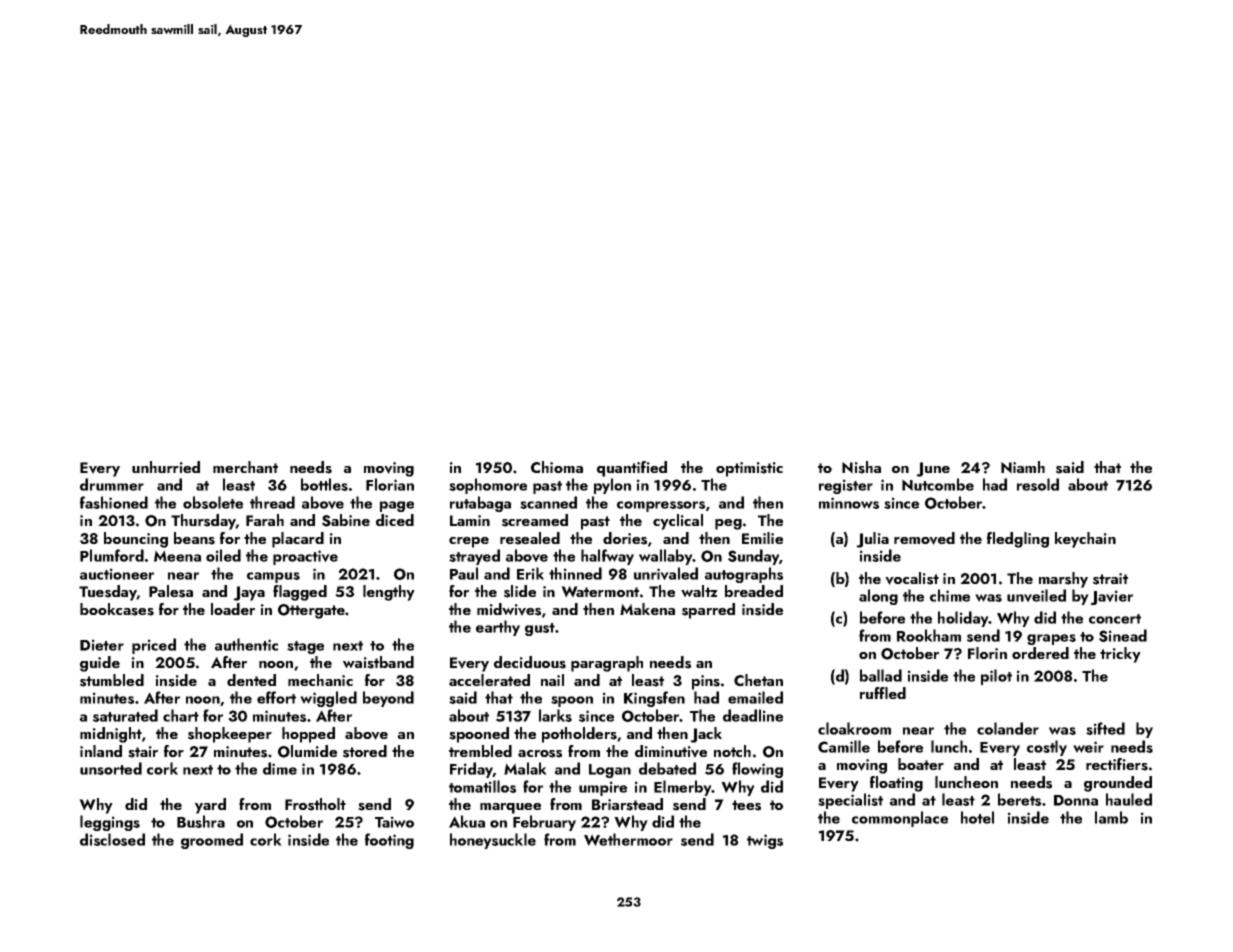  What do you see at coordinates (627, 804) in the page?
I see `Briarstead` at bounding box center [627, 804].
